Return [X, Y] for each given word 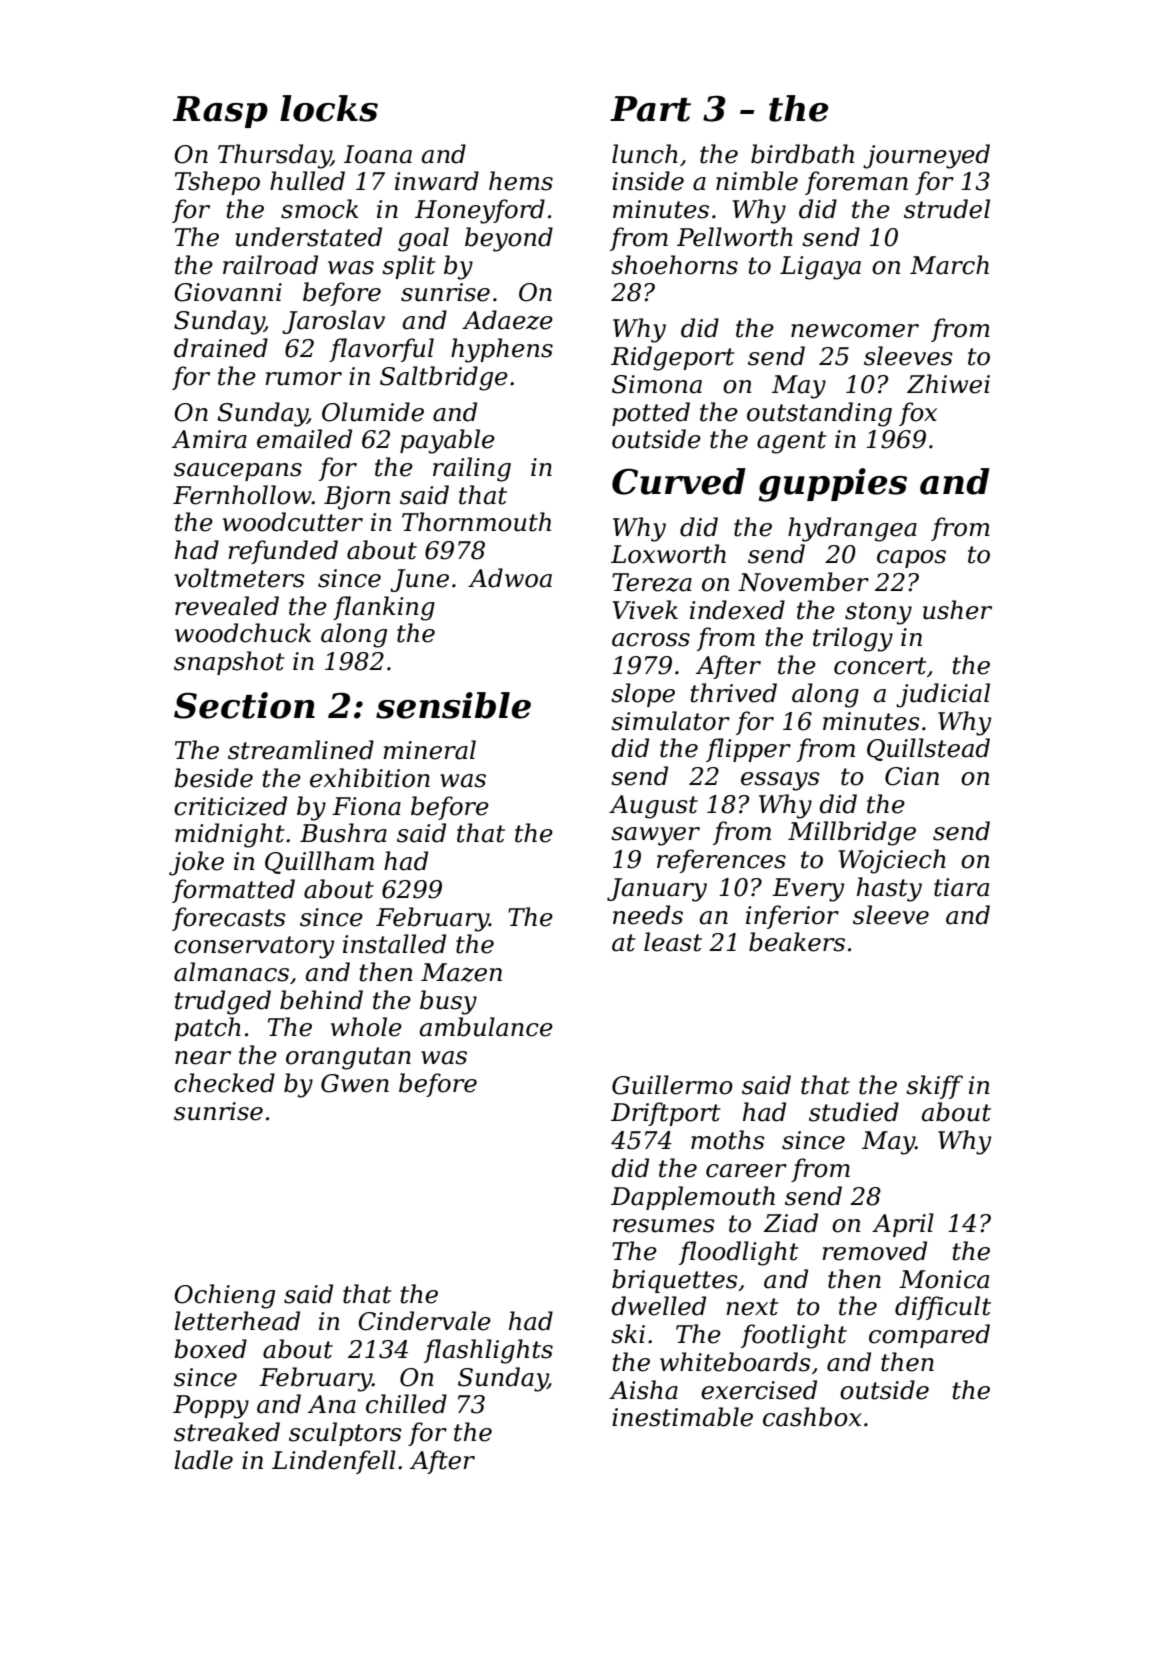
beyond [509, 239]
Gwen [355, 1083]
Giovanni [228, 292]
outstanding [819, 414]
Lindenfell [334, 1462]
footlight [794, 1336]
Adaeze [507, 320]
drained [221, 348]
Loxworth [668, 554]
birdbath [802, 154]
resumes [664, 1226]
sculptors [345, 1434]
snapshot [229, 663]
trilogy [853, 639]
